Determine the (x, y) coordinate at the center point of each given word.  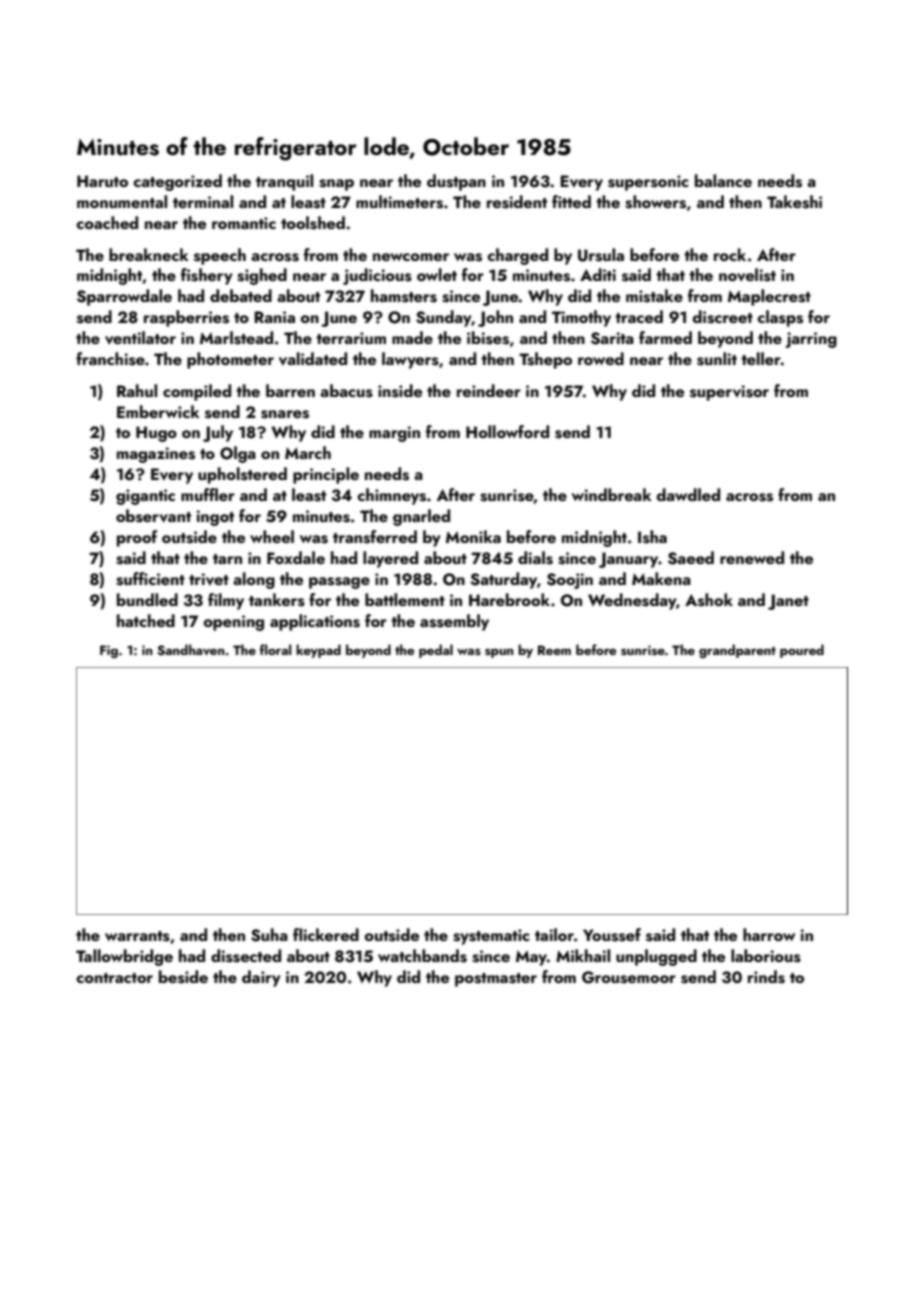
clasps (780, 318)
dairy (261, 978)
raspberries (186, 318)
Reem (554, 650)
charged (517, 256)
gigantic (145, 497)
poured (802, 651)
